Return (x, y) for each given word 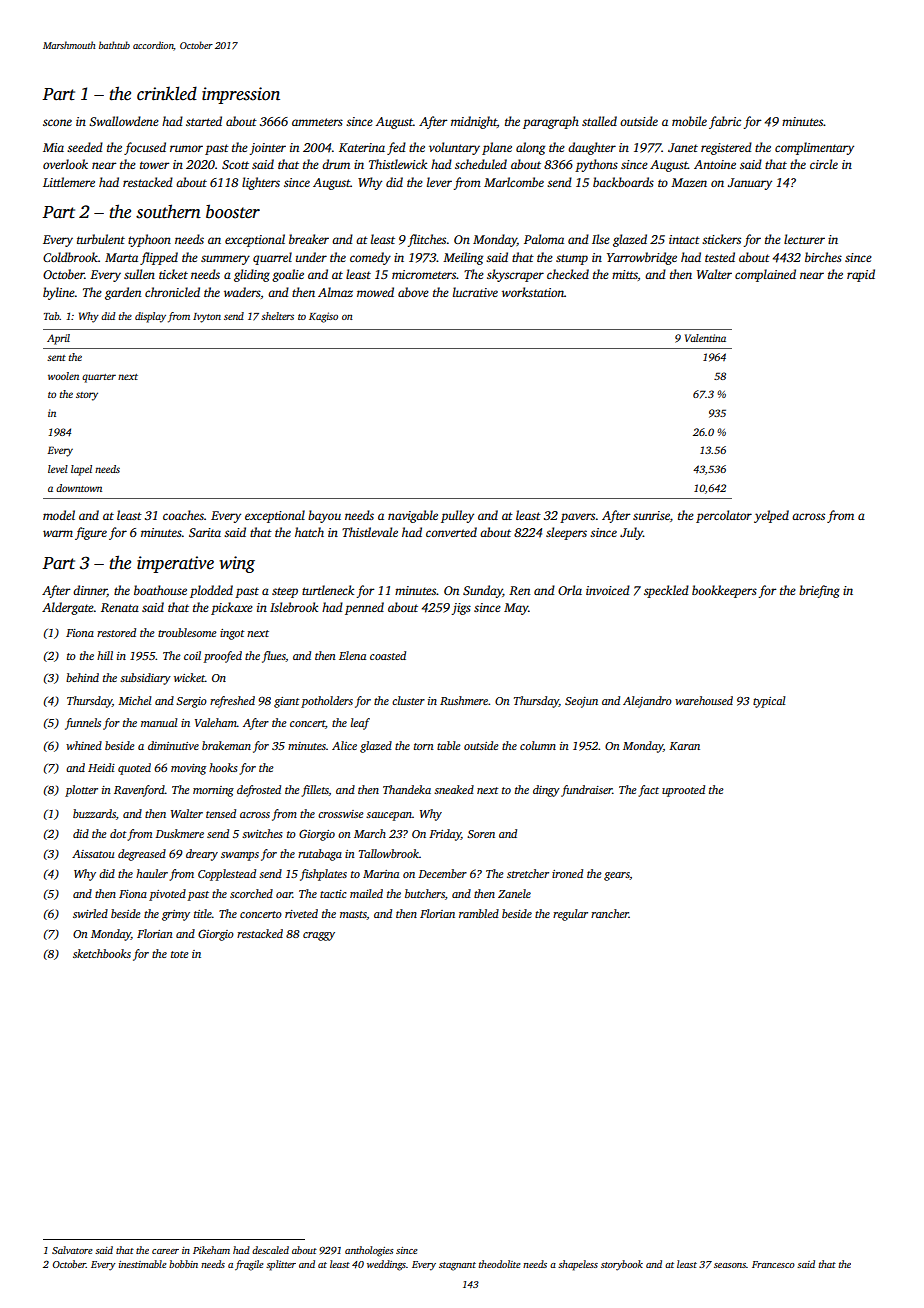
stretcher (528, 873)
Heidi (101, 767)
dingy (546, 791)
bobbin (183, 1264)
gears (617, 876)
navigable (413, 516)
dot (118, 833)
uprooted (683, 791)
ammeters (317, 122)
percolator (724, 516)
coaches (183, 515)
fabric (725, 122)
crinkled (167, 93)
